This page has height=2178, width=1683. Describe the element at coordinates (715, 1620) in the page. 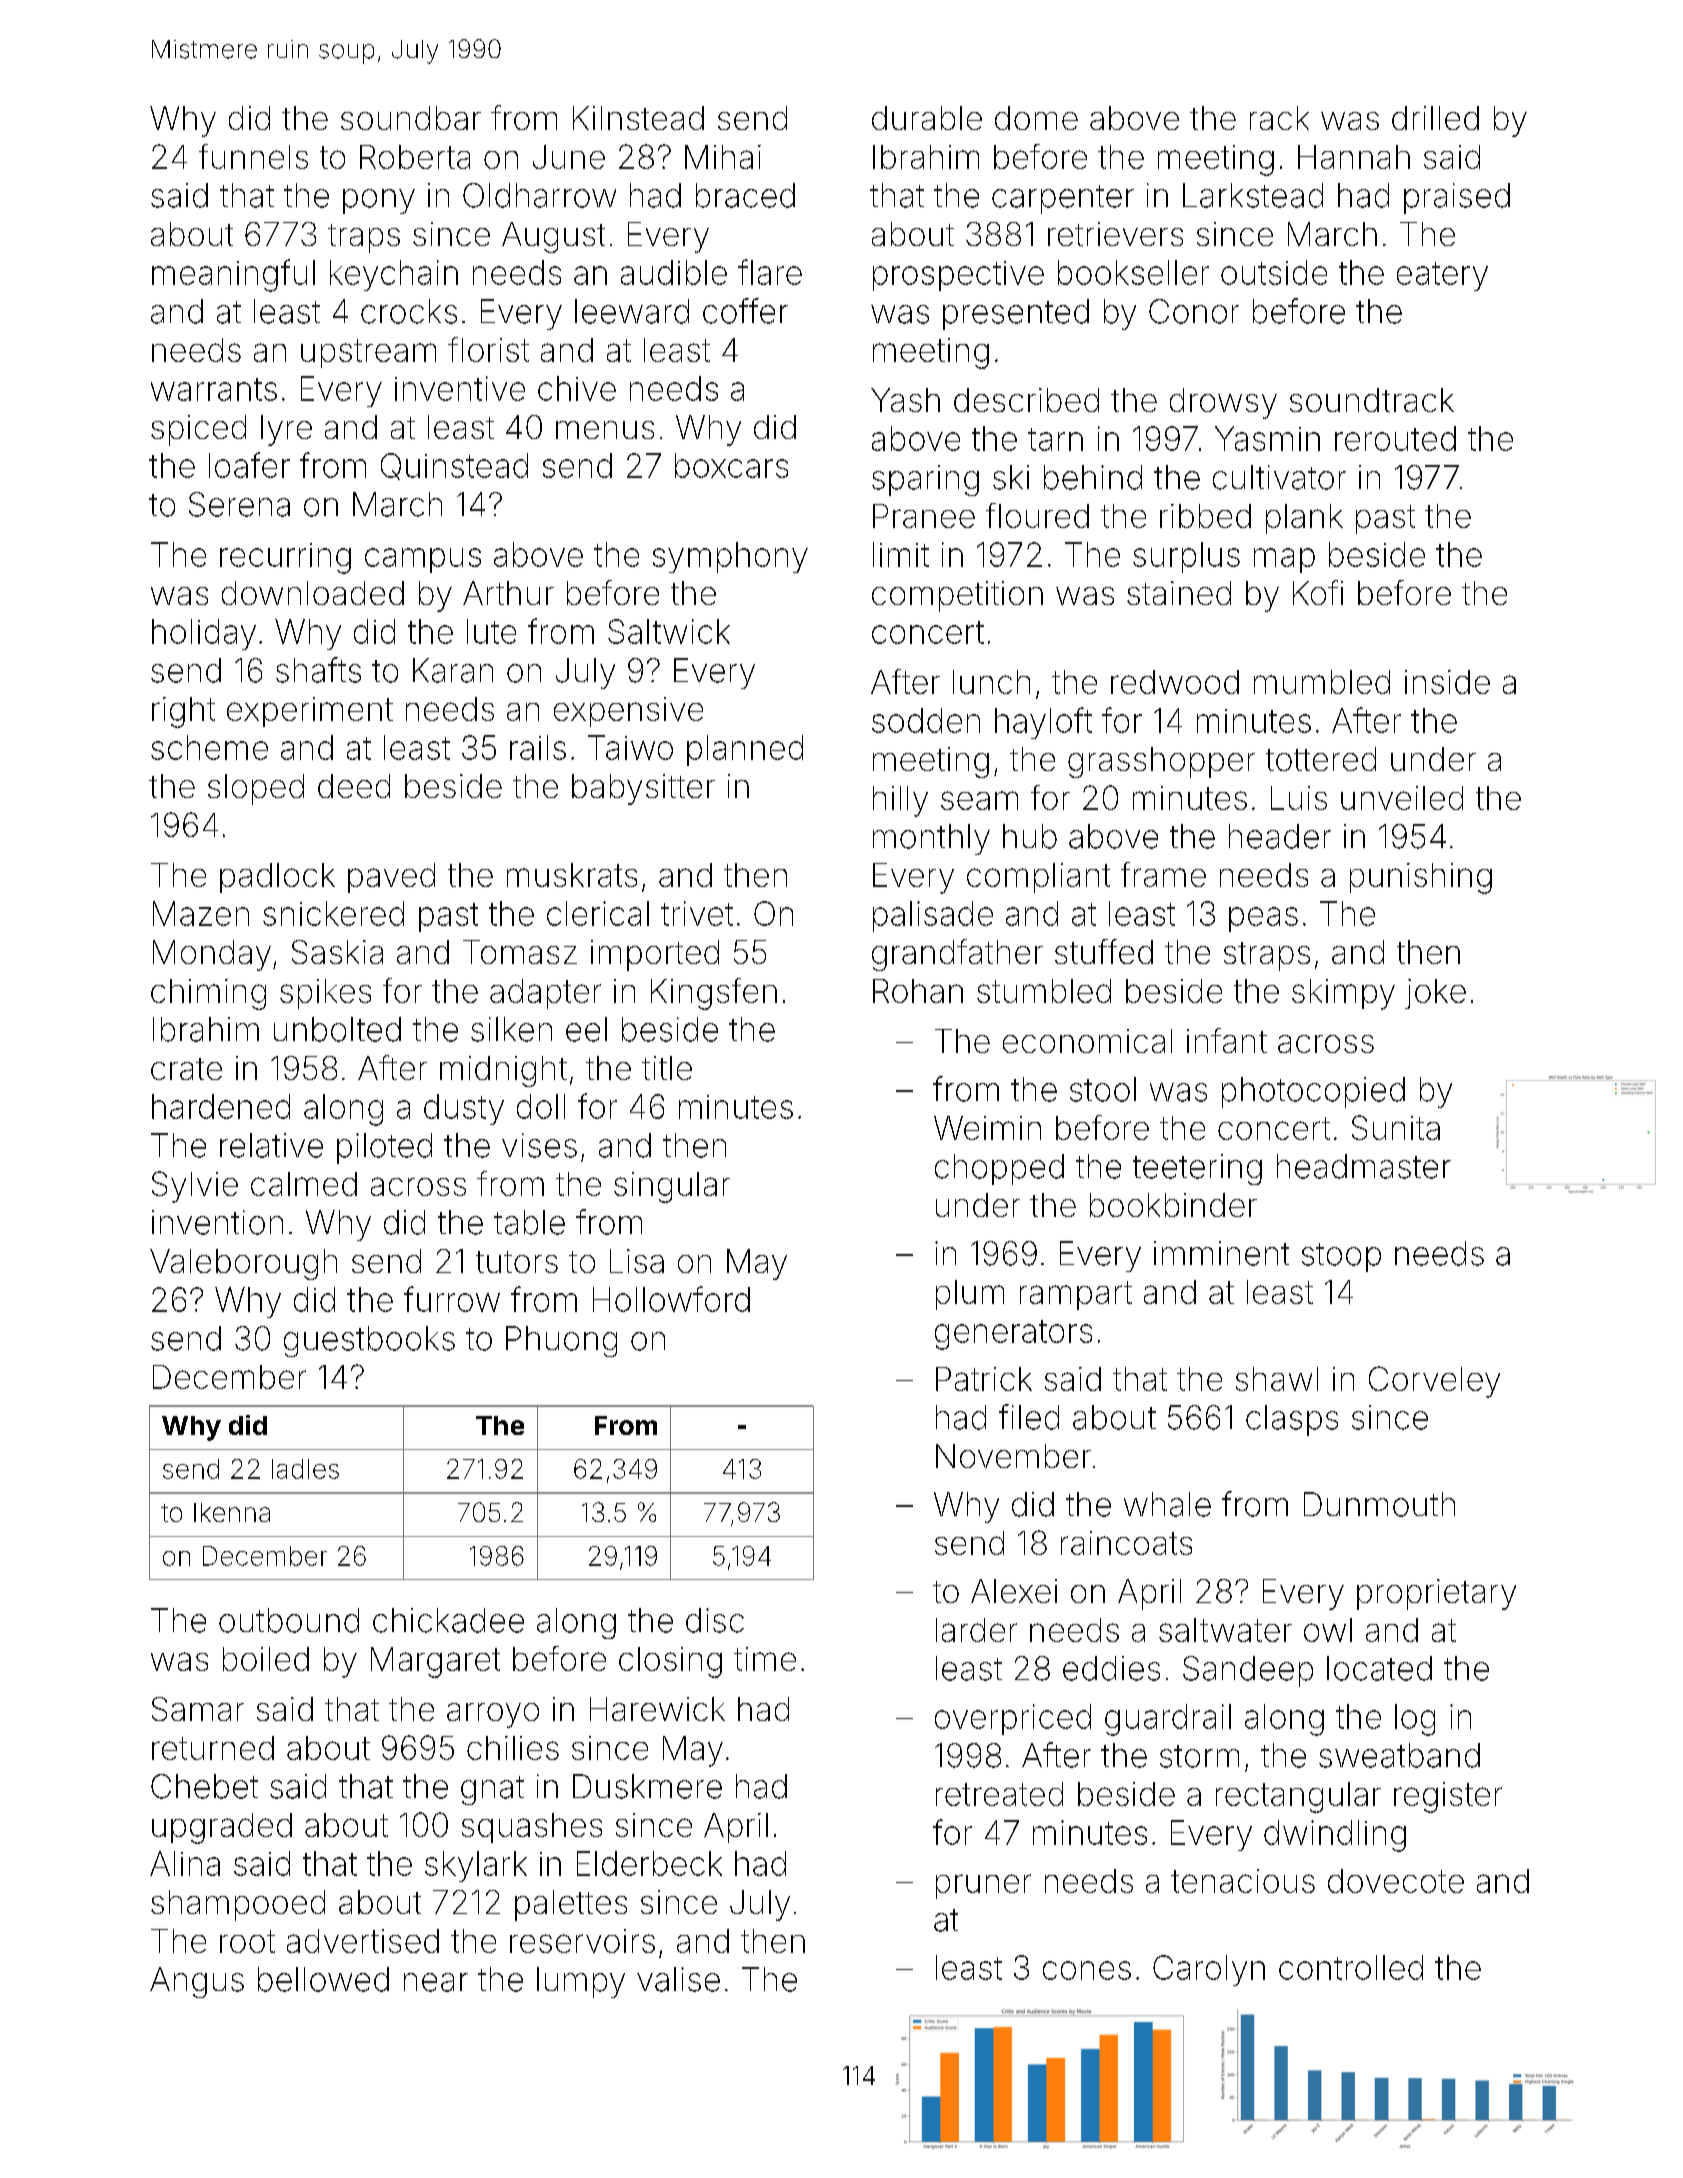

I see `disc` at that location.
